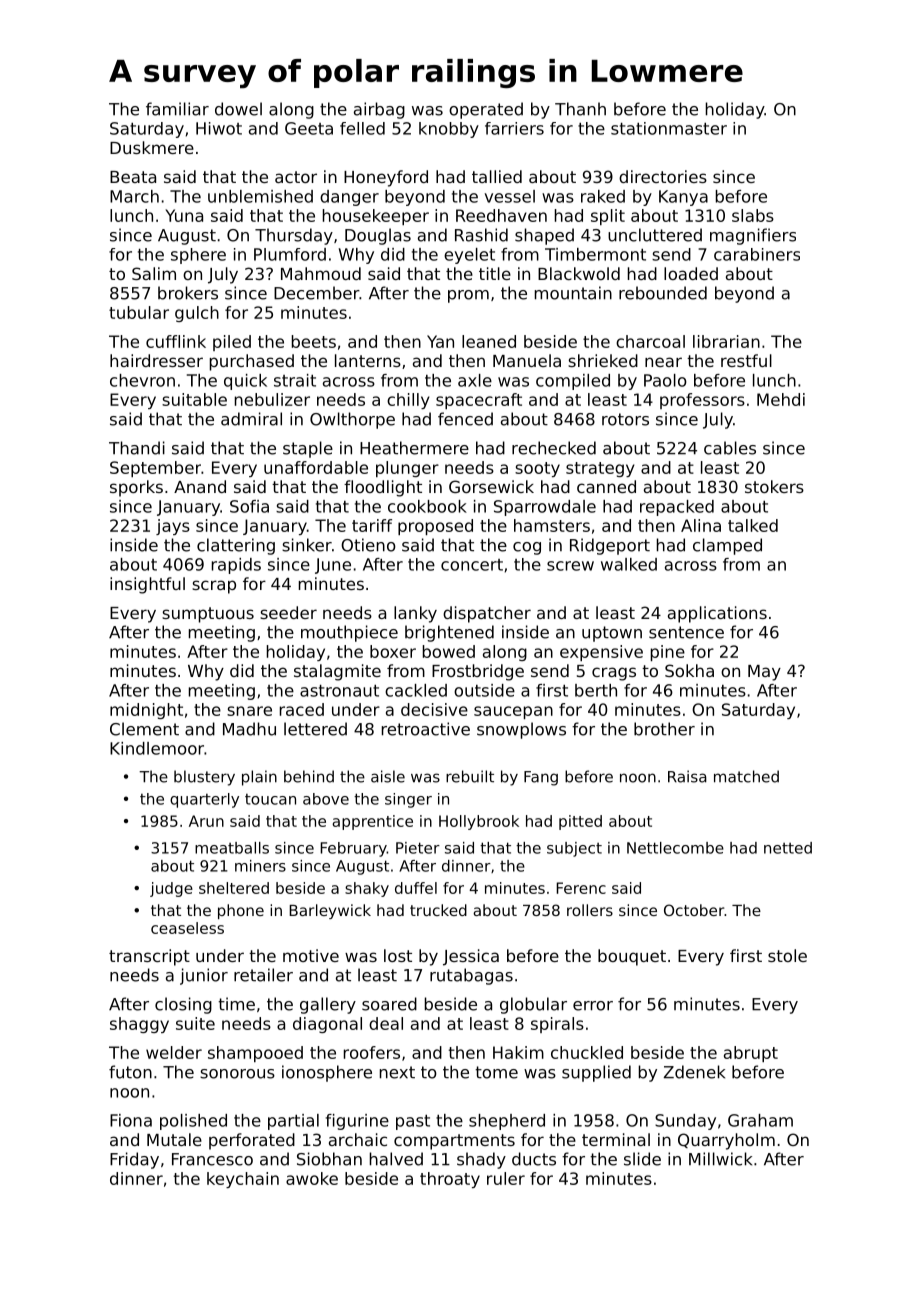 The image size is (924, 1308). What do you see at coordinates (386, 1023) in the screenshot?
I see `deal` at bounding box center [386, 1023].
